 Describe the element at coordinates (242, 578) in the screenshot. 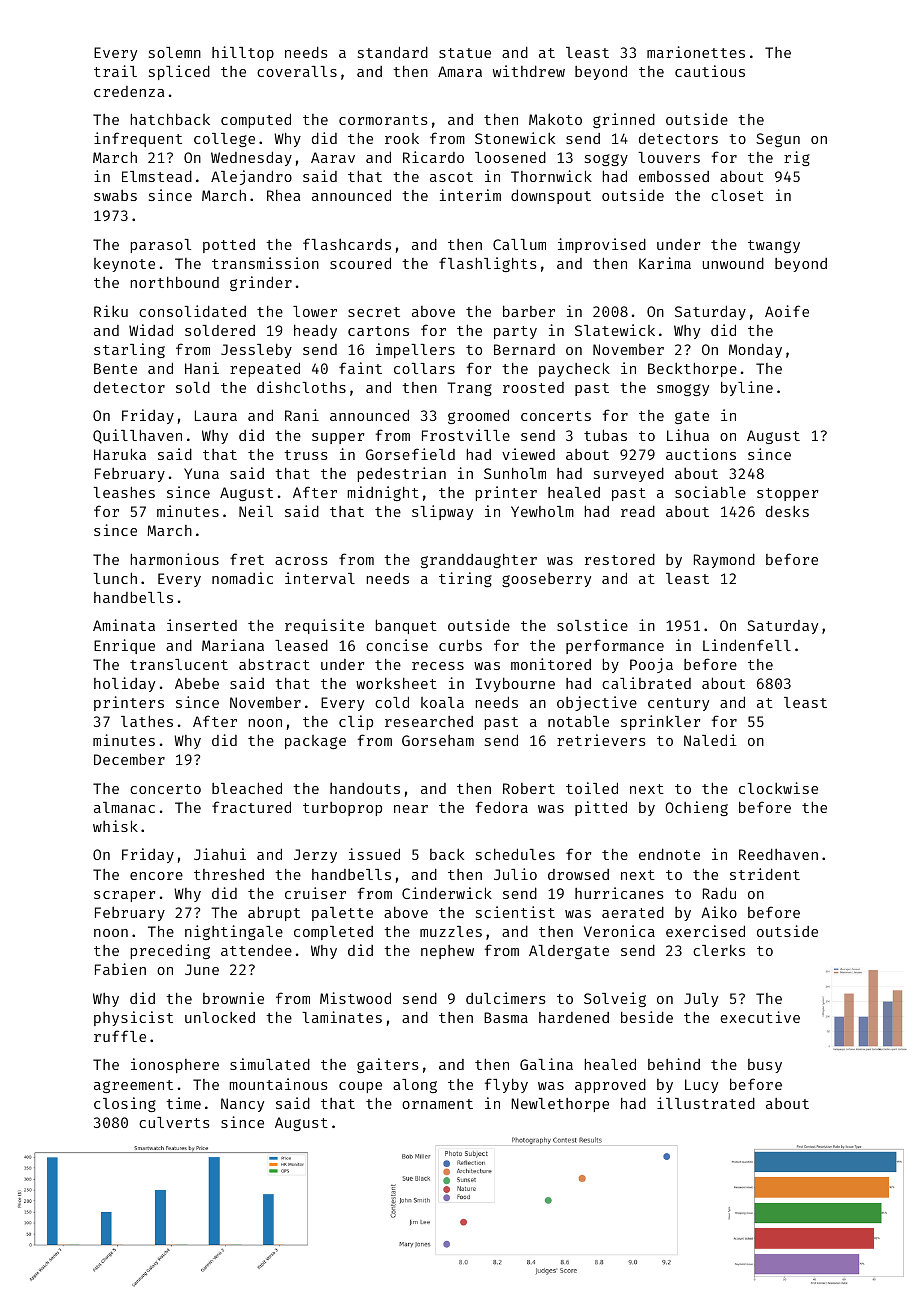

I see `nomadic` at that location.
